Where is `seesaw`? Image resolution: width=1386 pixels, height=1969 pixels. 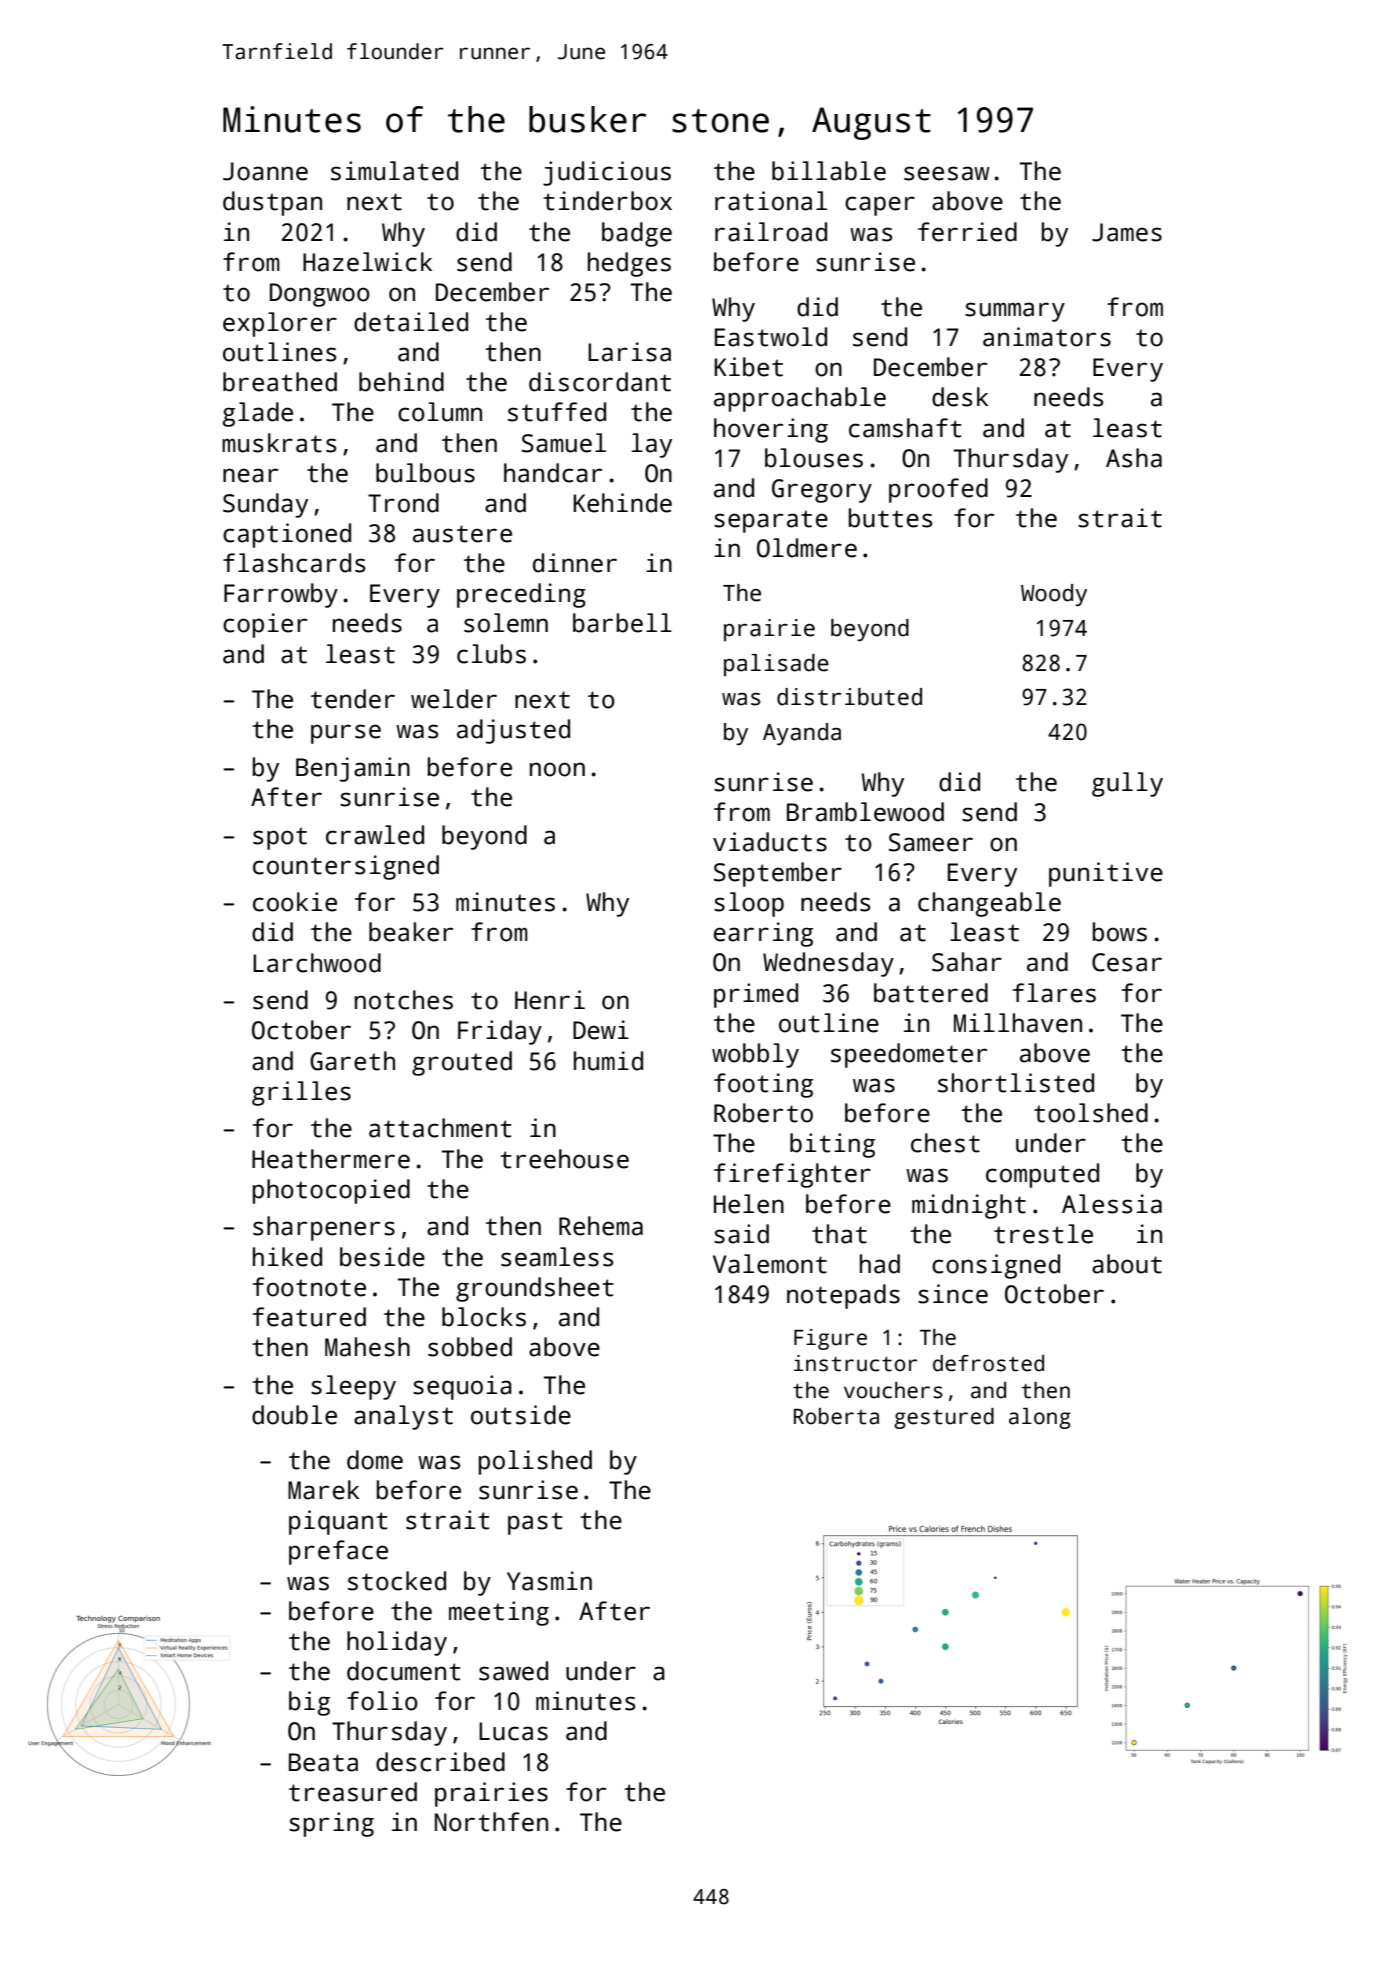
seesaw is located at coordinates (947, 173).
